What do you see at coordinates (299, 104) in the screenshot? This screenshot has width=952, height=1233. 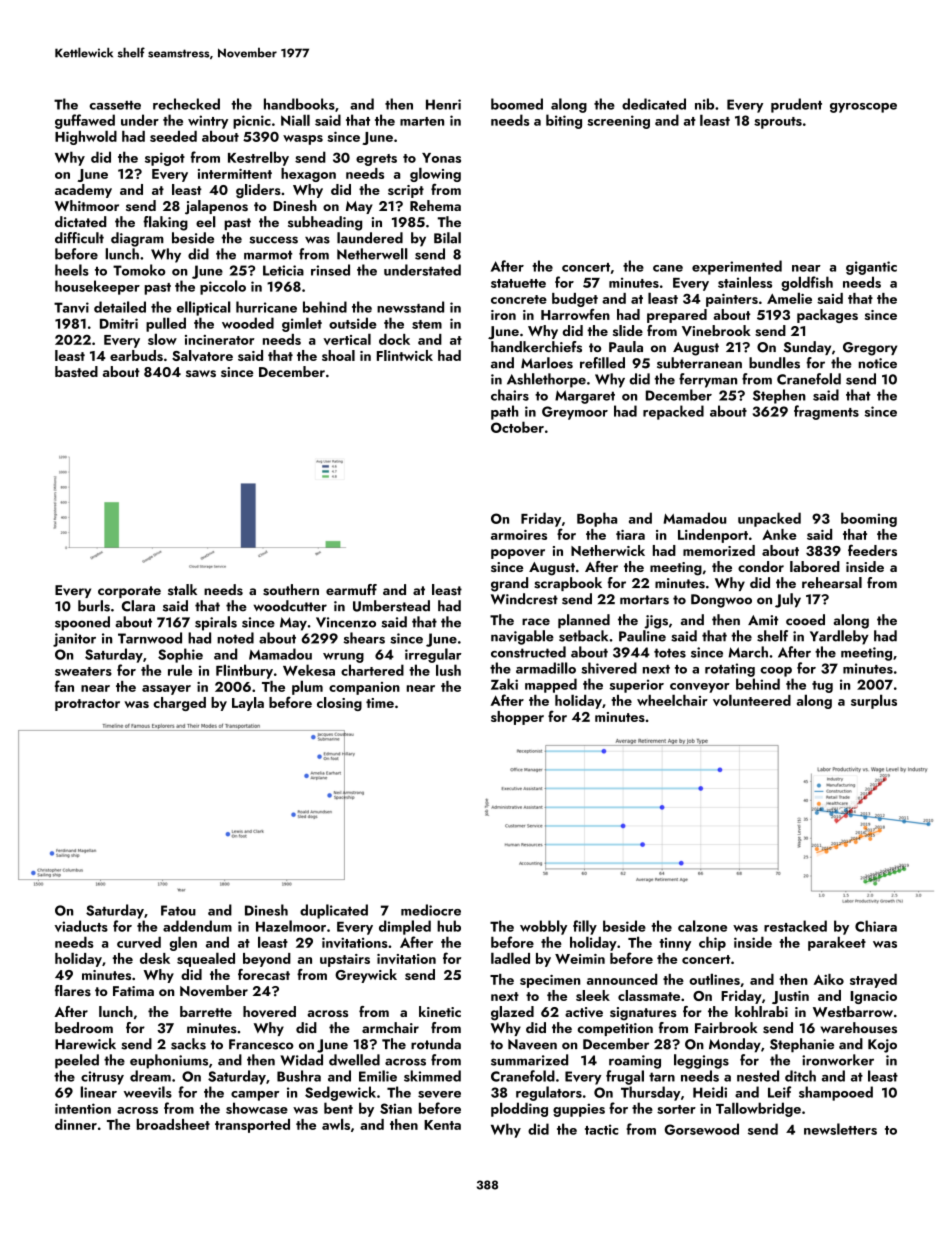 I see `handbooks` at bounding box center [299, 104].
